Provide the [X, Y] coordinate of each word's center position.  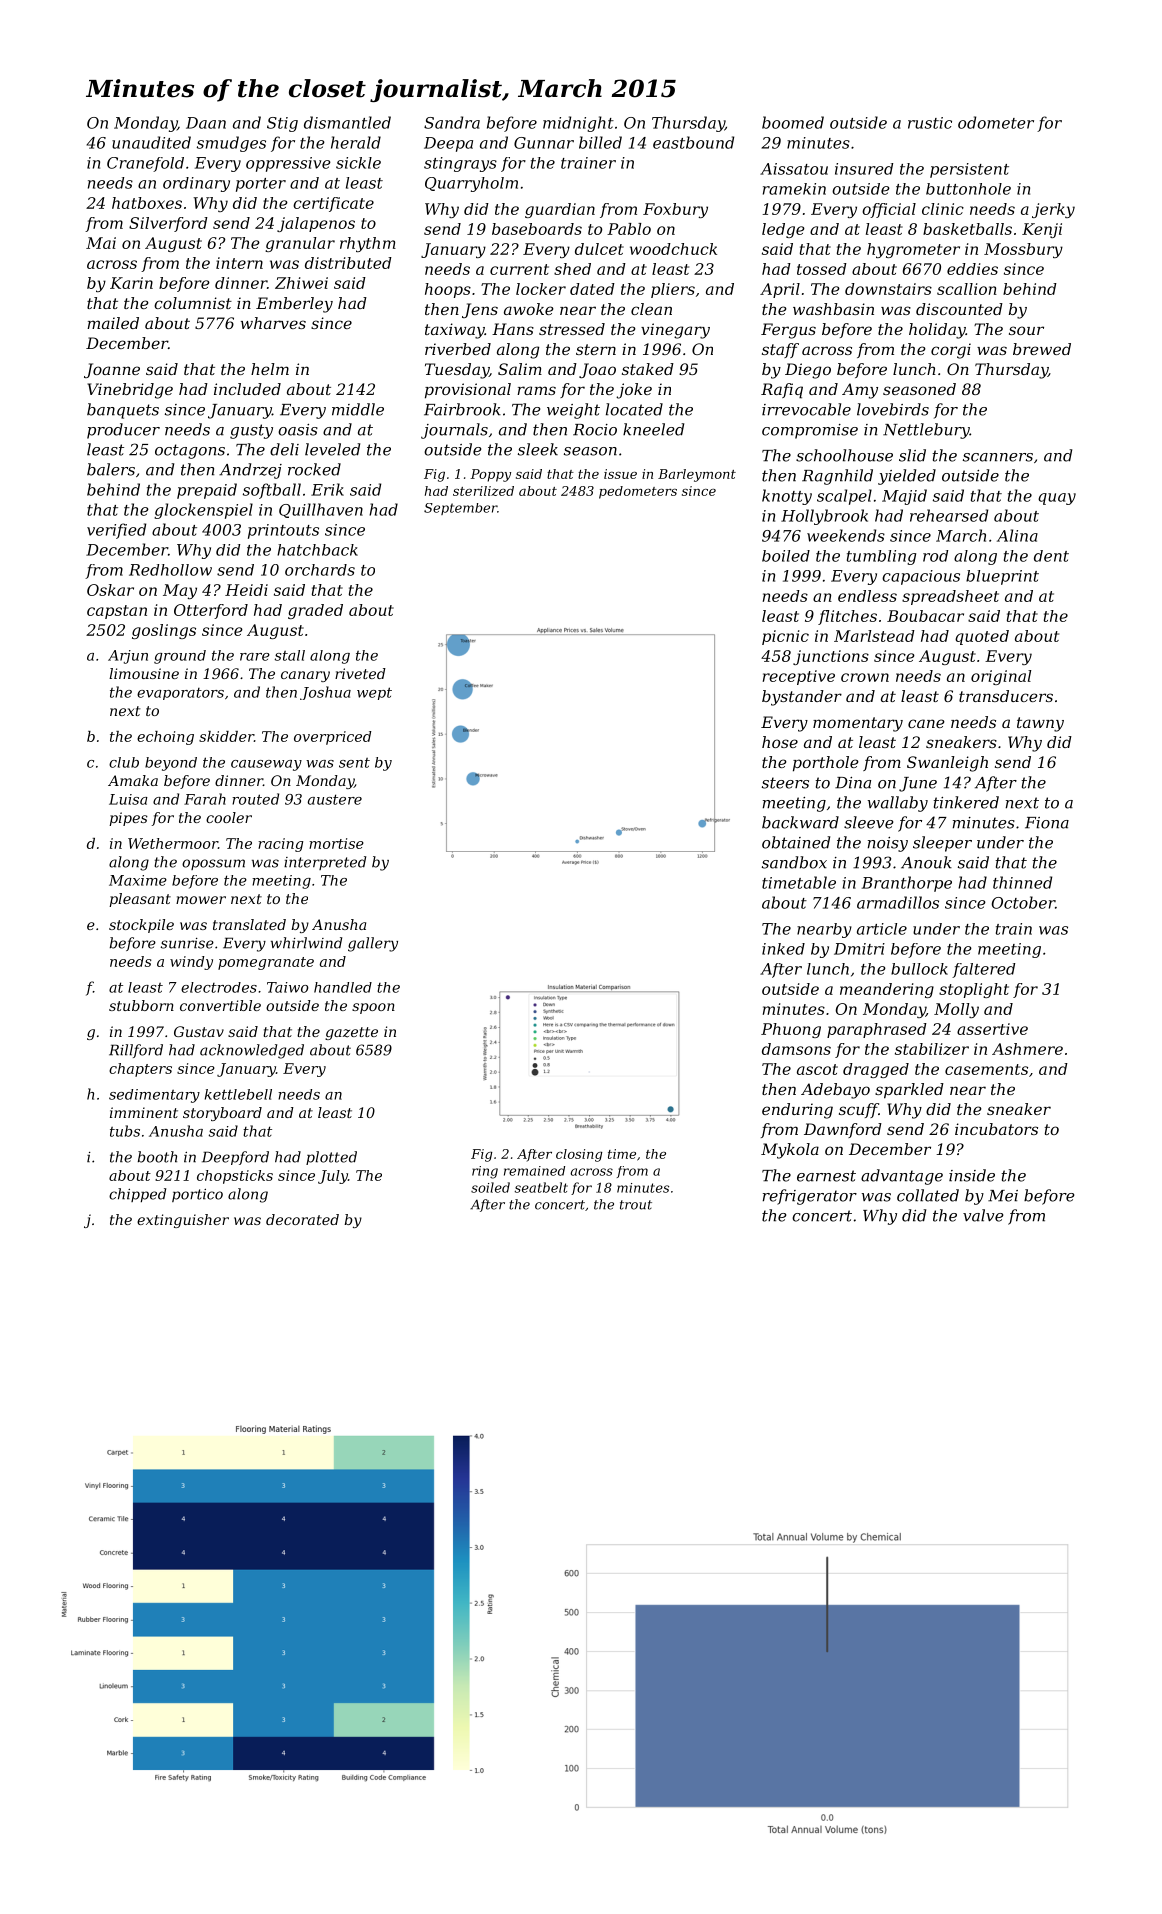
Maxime [138, 880]
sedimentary [154, 1096]
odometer [996, 122]
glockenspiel [203, 511]
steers [785, 783]
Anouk [926, 862]
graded [315, 611]
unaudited [151, 142]
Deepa [448, 144]
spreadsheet [950, 597]
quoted [982, 637]
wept [374, 693]
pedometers [638, 492]
